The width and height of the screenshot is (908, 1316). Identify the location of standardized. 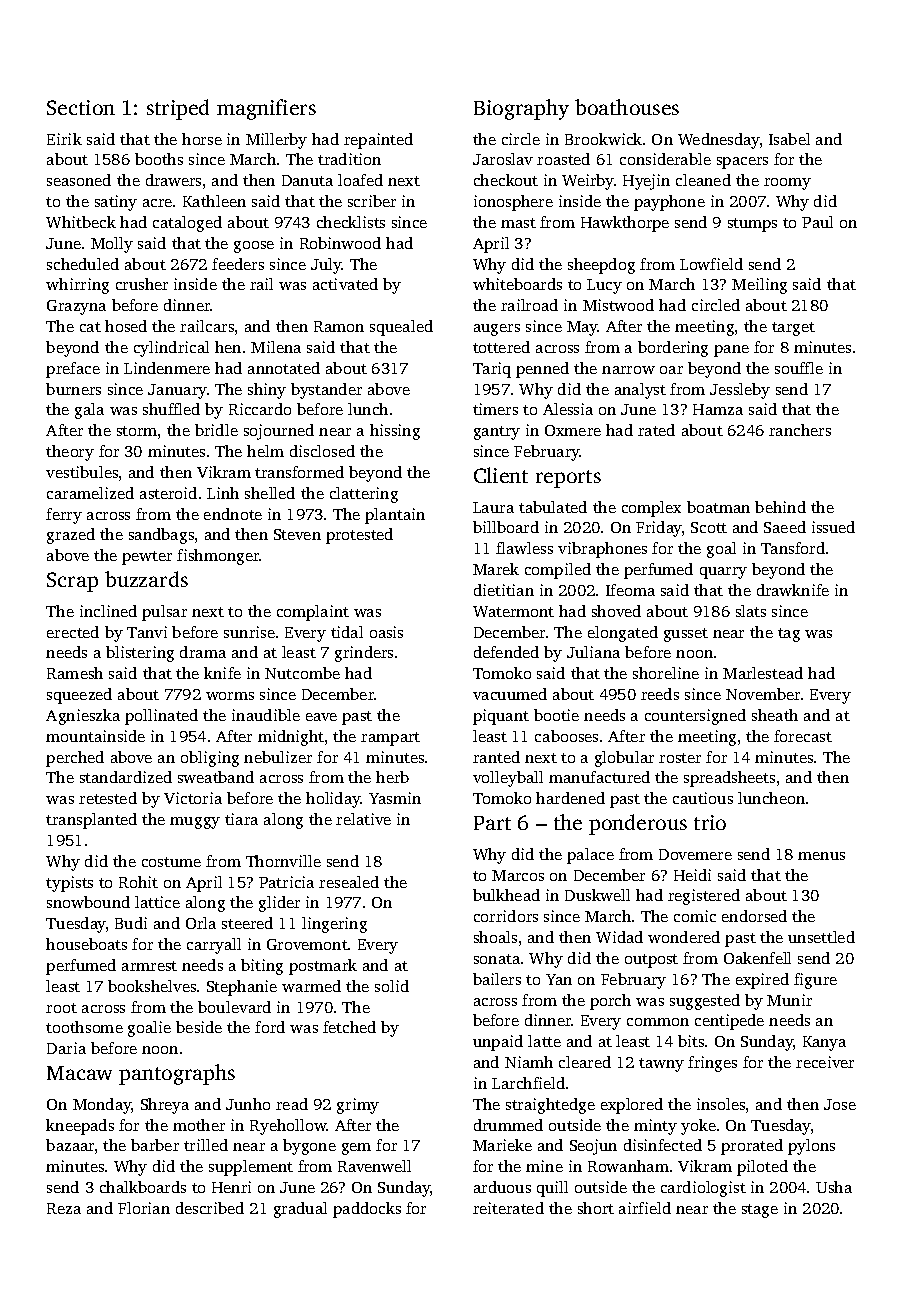
(126, 777).
